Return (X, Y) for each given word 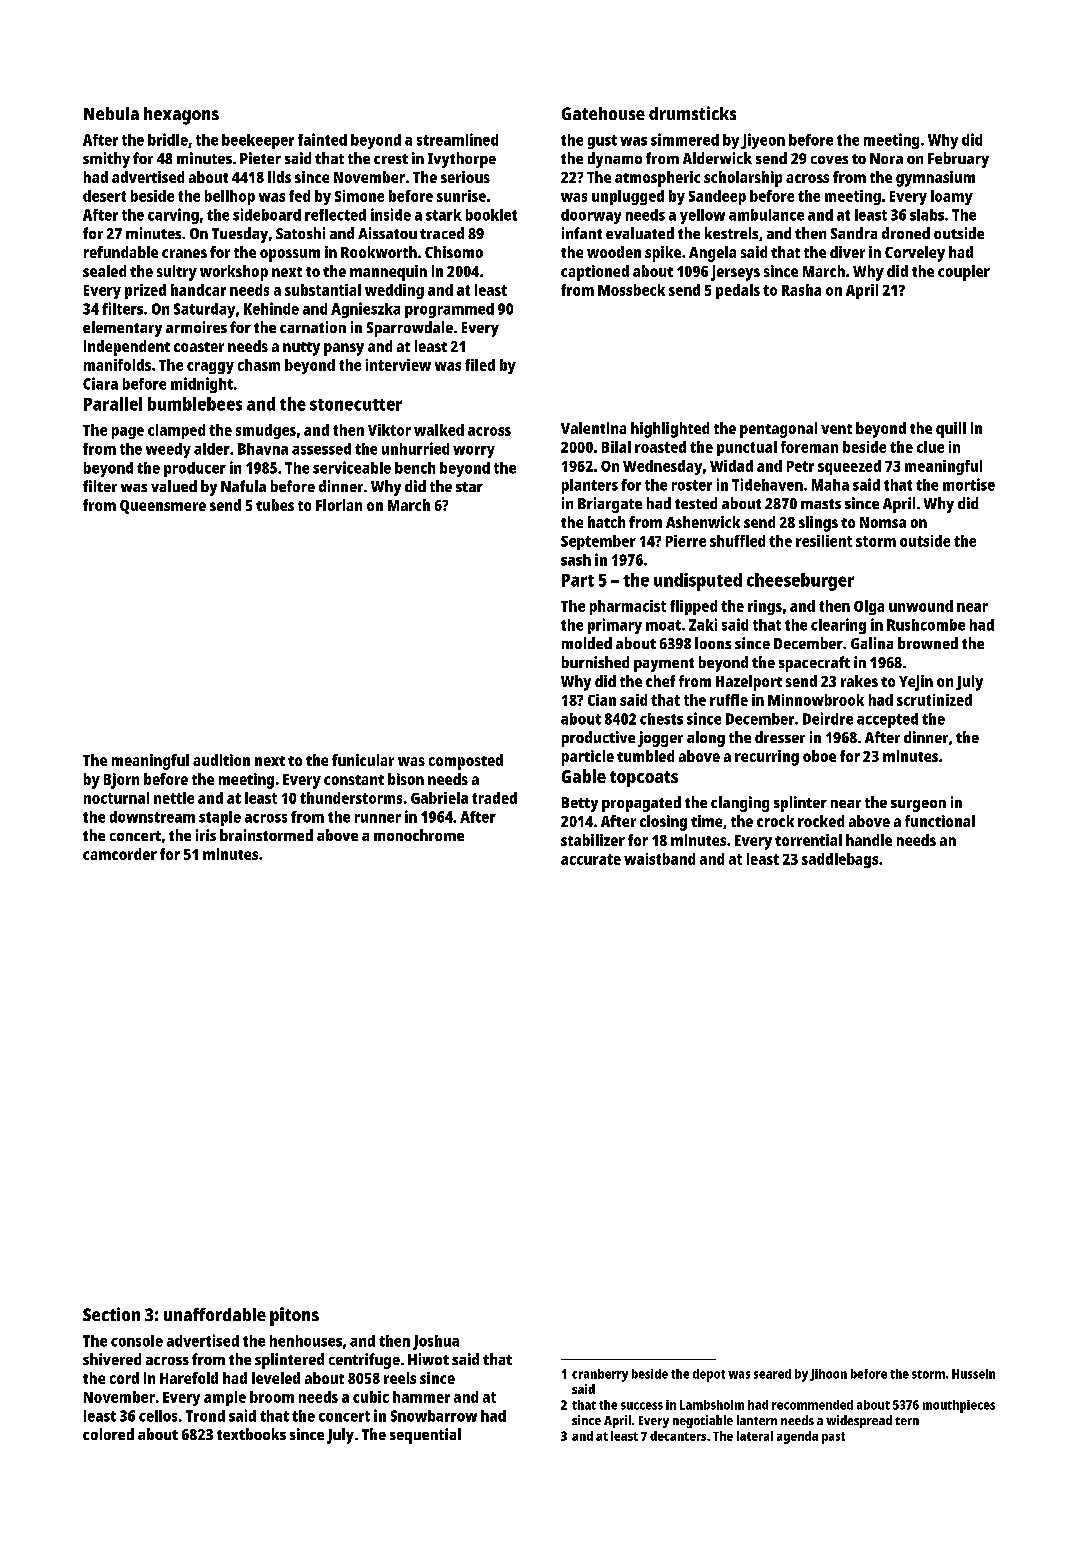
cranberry (600, 1375)
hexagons (181, 116)
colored (108, 1434)
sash (576, 560)
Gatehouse (603, 113)
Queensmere (163, 507)
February (958, 160)
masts (821, 504)
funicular (363, 760)
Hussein (973, 1374)
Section (111, 1314)
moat (663, 625)
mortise (969, 484)
